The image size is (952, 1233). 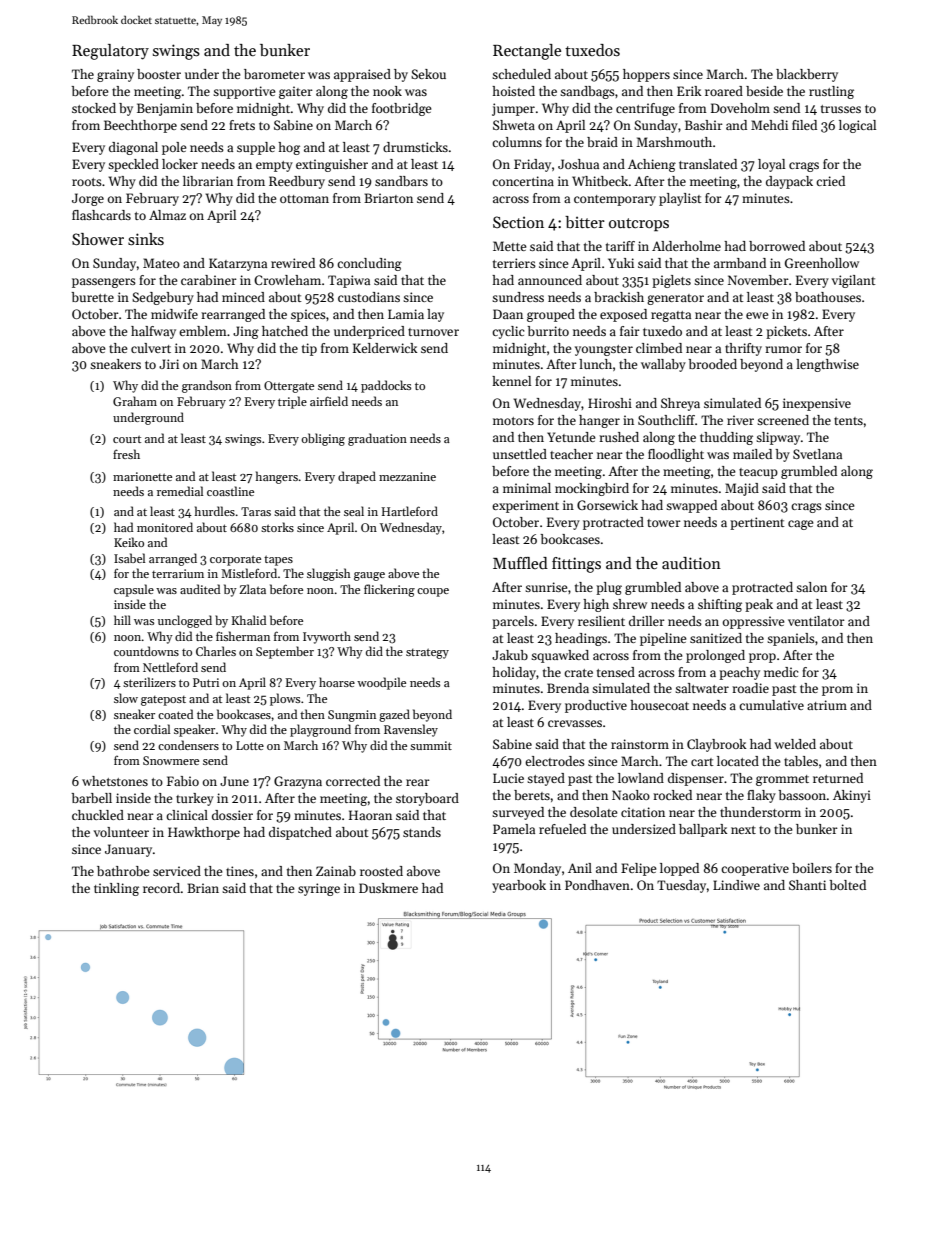 What do you see at coordinates (385, 348) in the document?
I see `Kelderwick` at bounding box center [385, 348].
